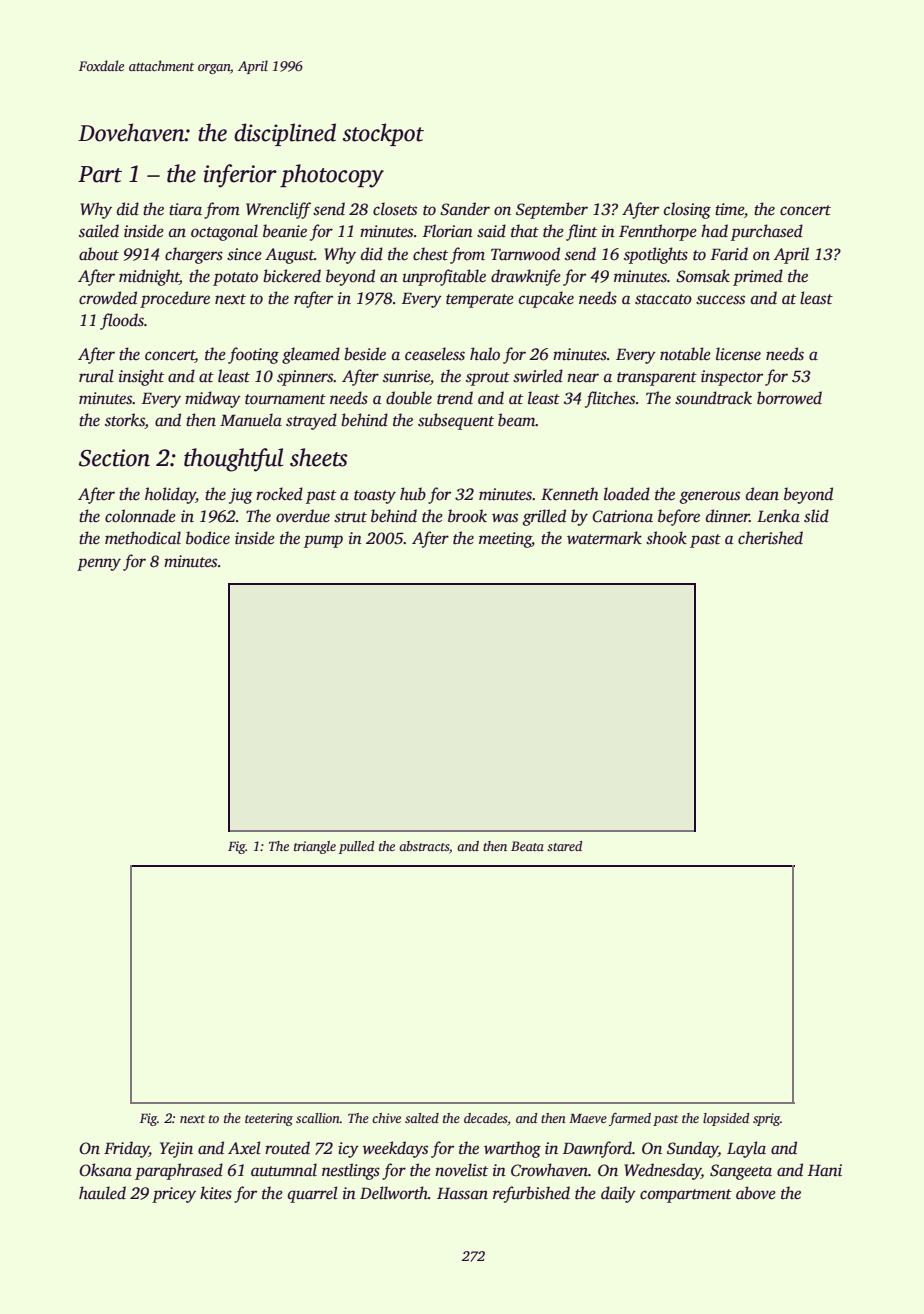 This screenshot has width=924, height=1314. What do you see at coordinates (465, 209) in the screenshot?
I see `Sander` at bounding box center [465, 209].
